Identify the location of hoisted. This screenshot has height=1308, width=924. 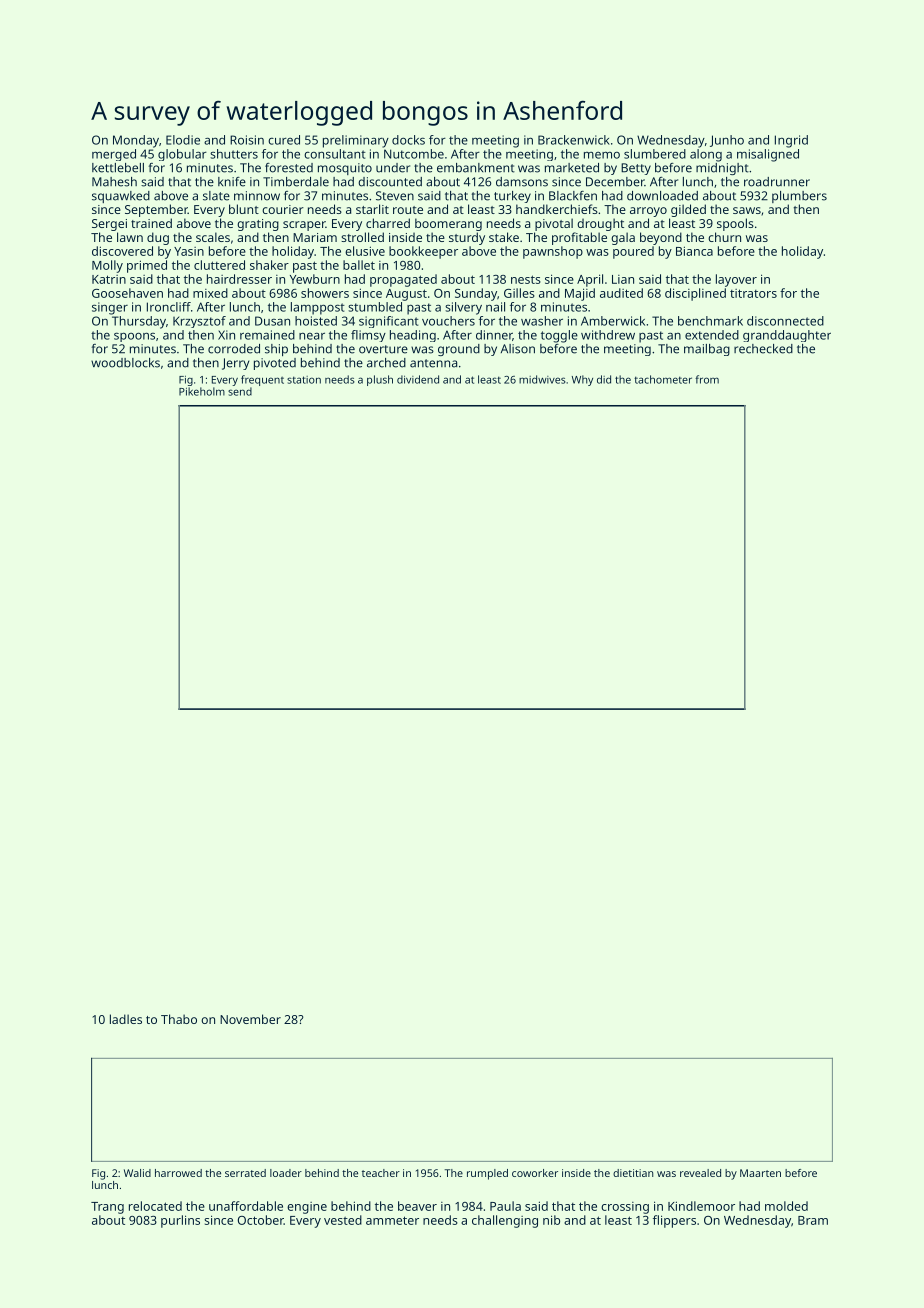
(316, 321).
